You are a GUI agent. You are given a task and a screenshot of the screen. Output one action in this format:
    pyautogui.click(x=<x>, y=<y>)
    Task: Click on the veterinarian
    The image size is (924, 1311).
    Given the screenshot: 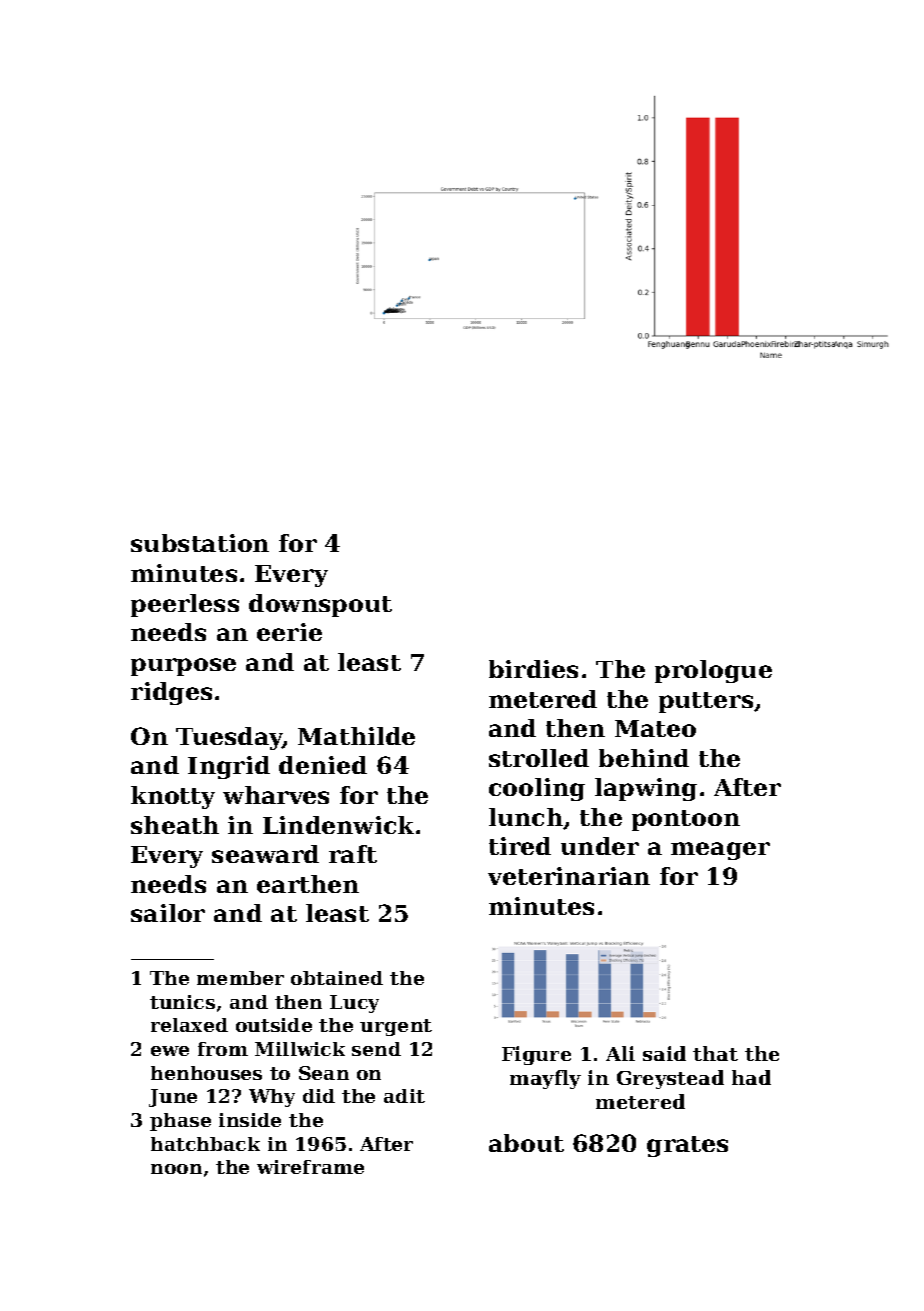 What is the action you would take?
    pyautogui.click(x=569, y=876)
